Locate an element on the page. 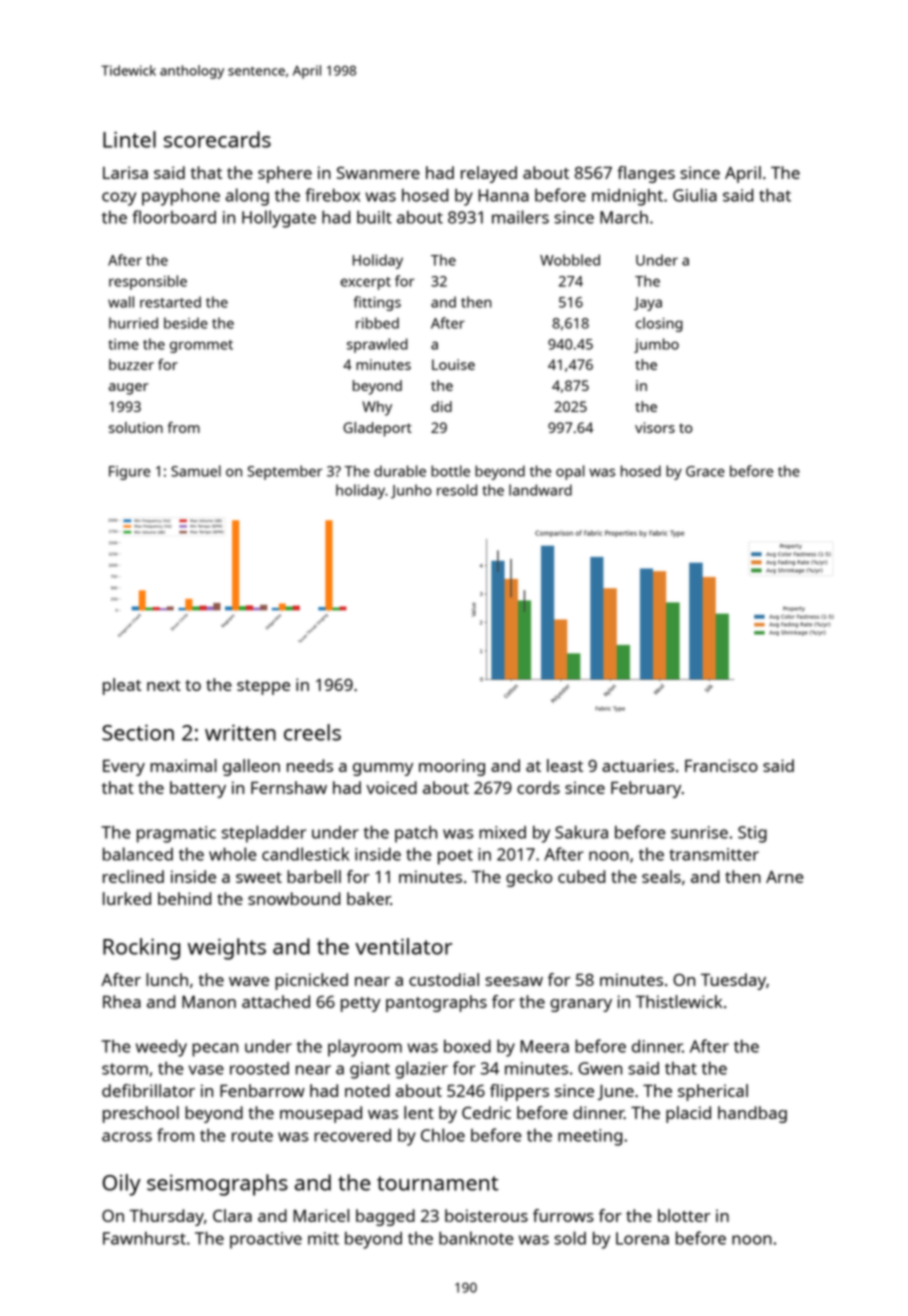 The width and height of the page is (908, 1316). Francisco is located at coordinates (721, 765).
